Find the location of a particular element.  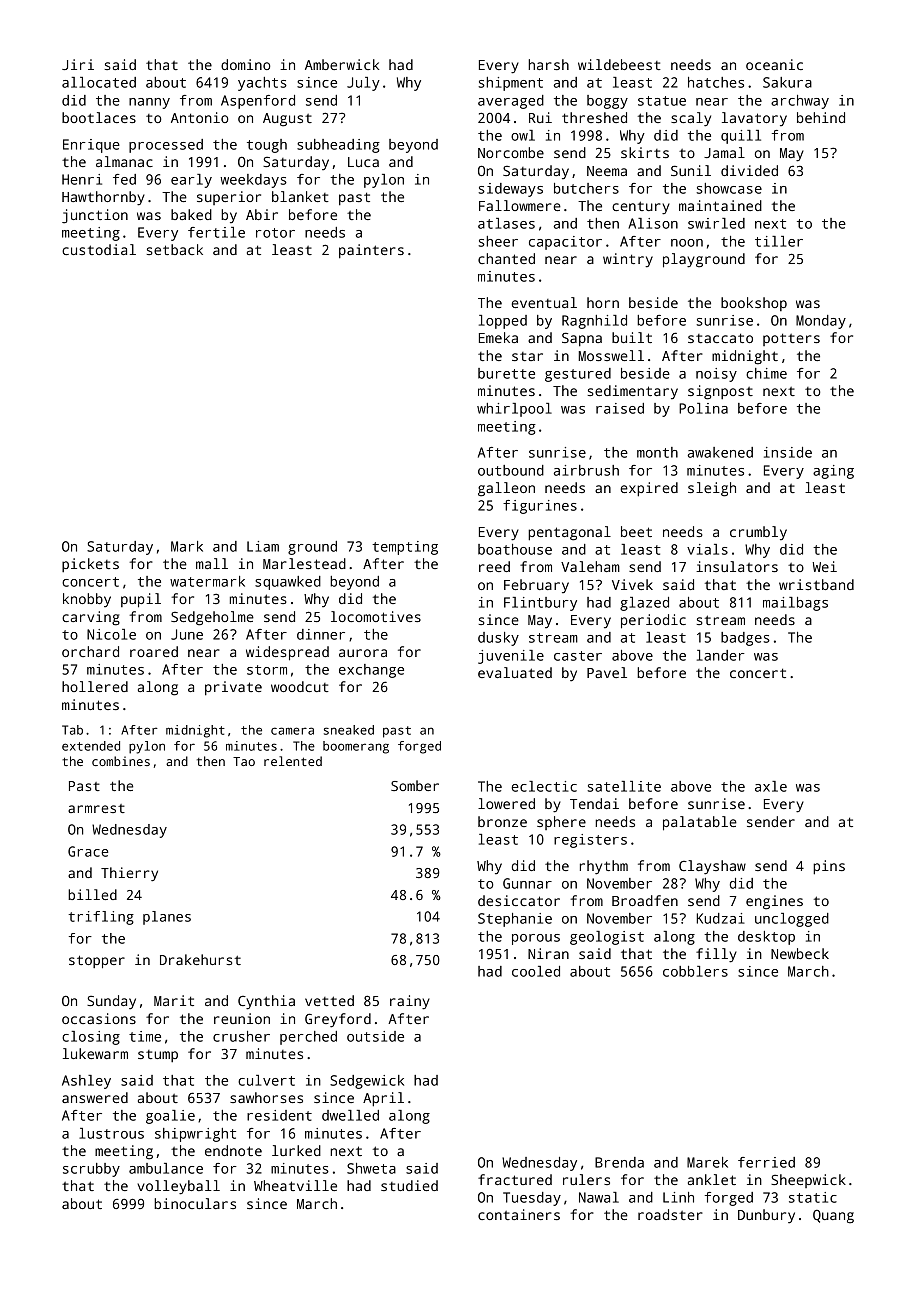

Luca is located at coordinates (363, 162).
